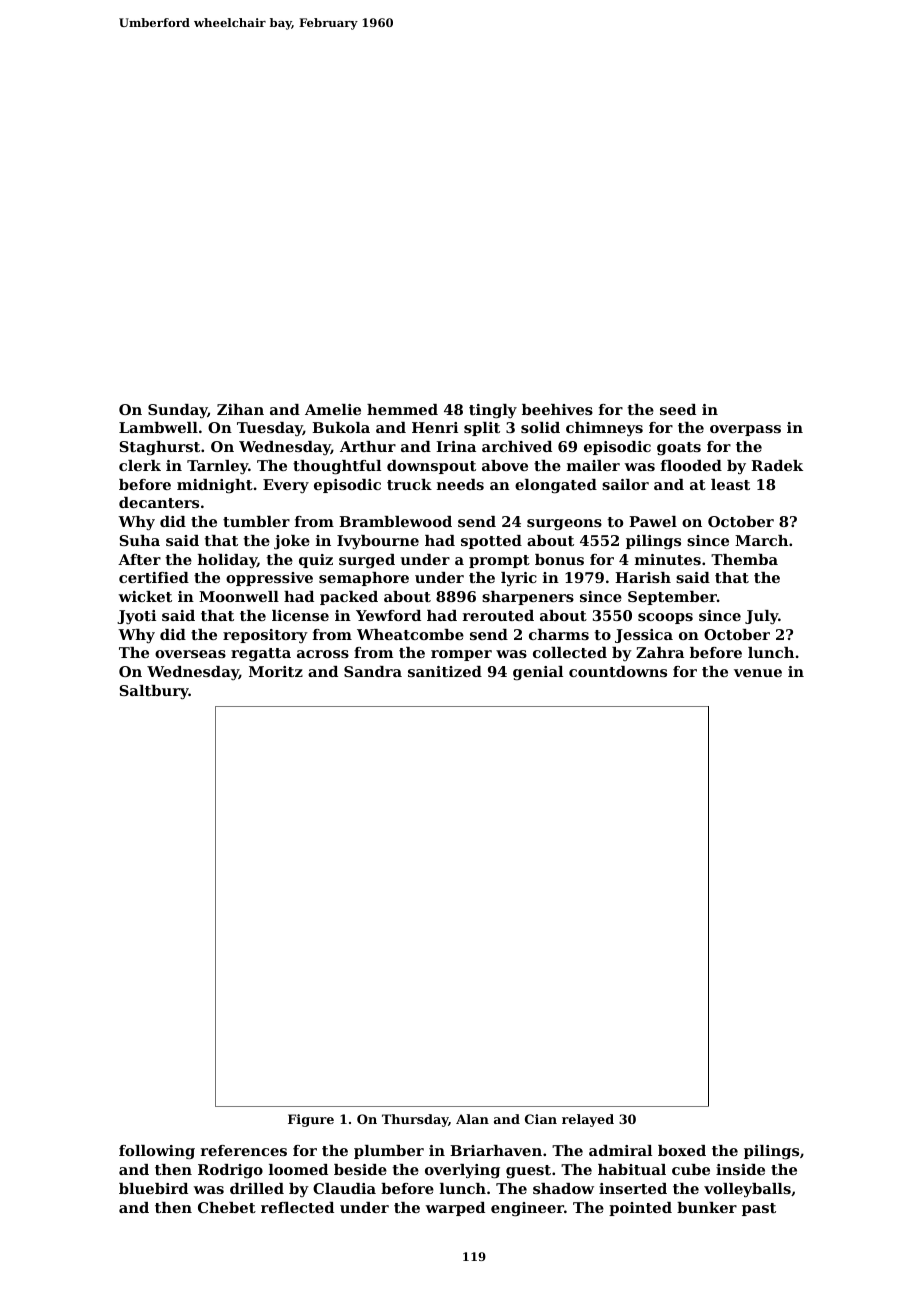 The width and height of the screenshot is (924, 1308). Describe the element at coordinates (311, 1120) in the screenshot. I see `Figure` at that location.
